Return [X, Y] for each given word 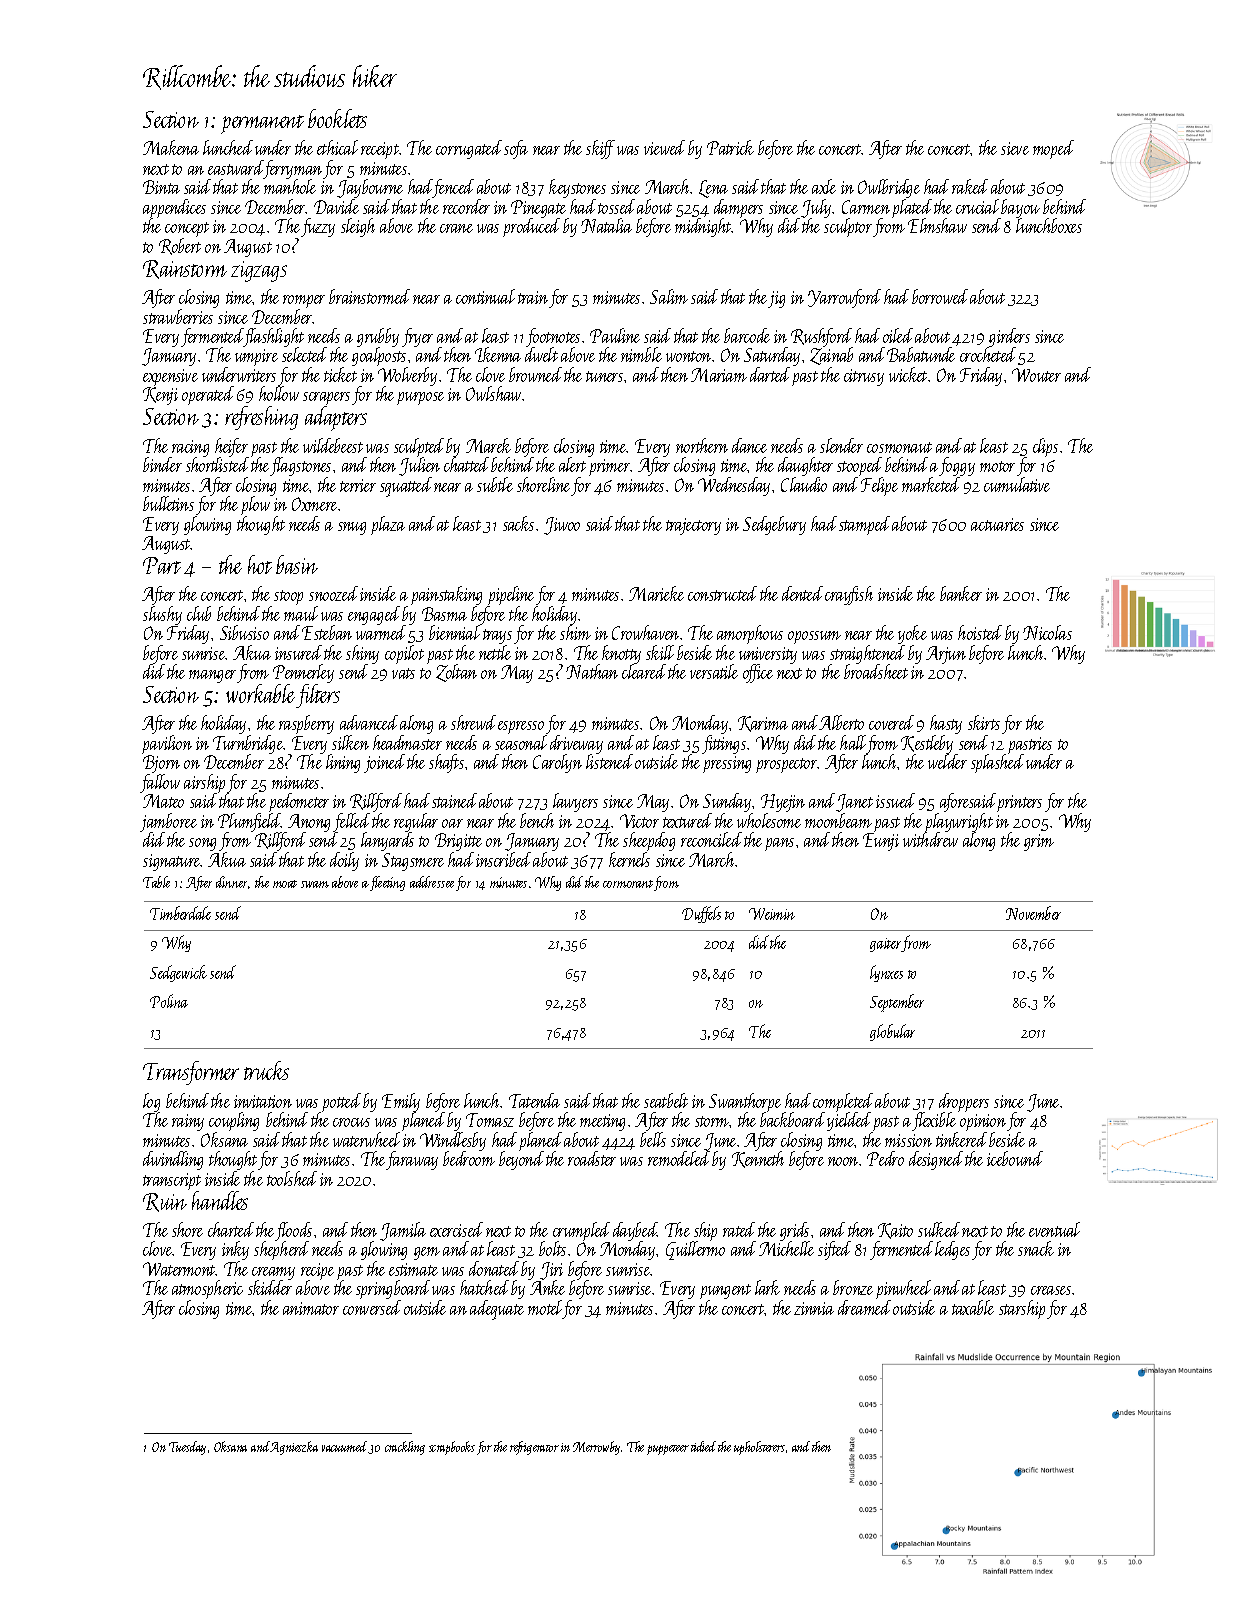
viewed [664, 147]
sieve [1015, 148]
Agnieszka [294, 1448]
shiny [362, 654]
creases [1051, 1290]
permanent [262, 124]
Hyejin [783, 803]
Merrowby [596, 1448]
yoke [912, 634]
